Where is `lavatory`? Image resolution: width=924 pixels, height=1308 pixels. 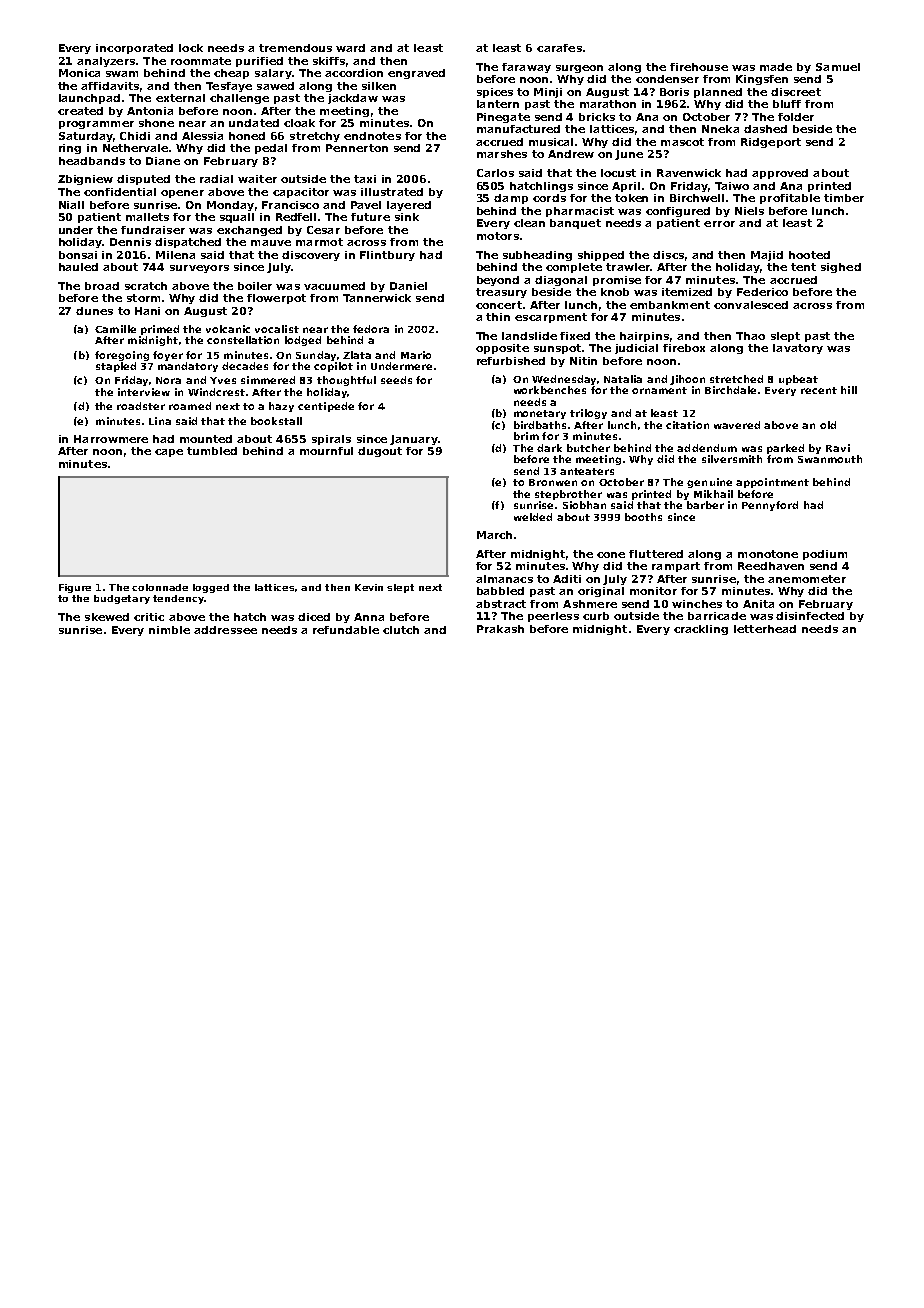
lavatory is located at coordinates (798, 349).
